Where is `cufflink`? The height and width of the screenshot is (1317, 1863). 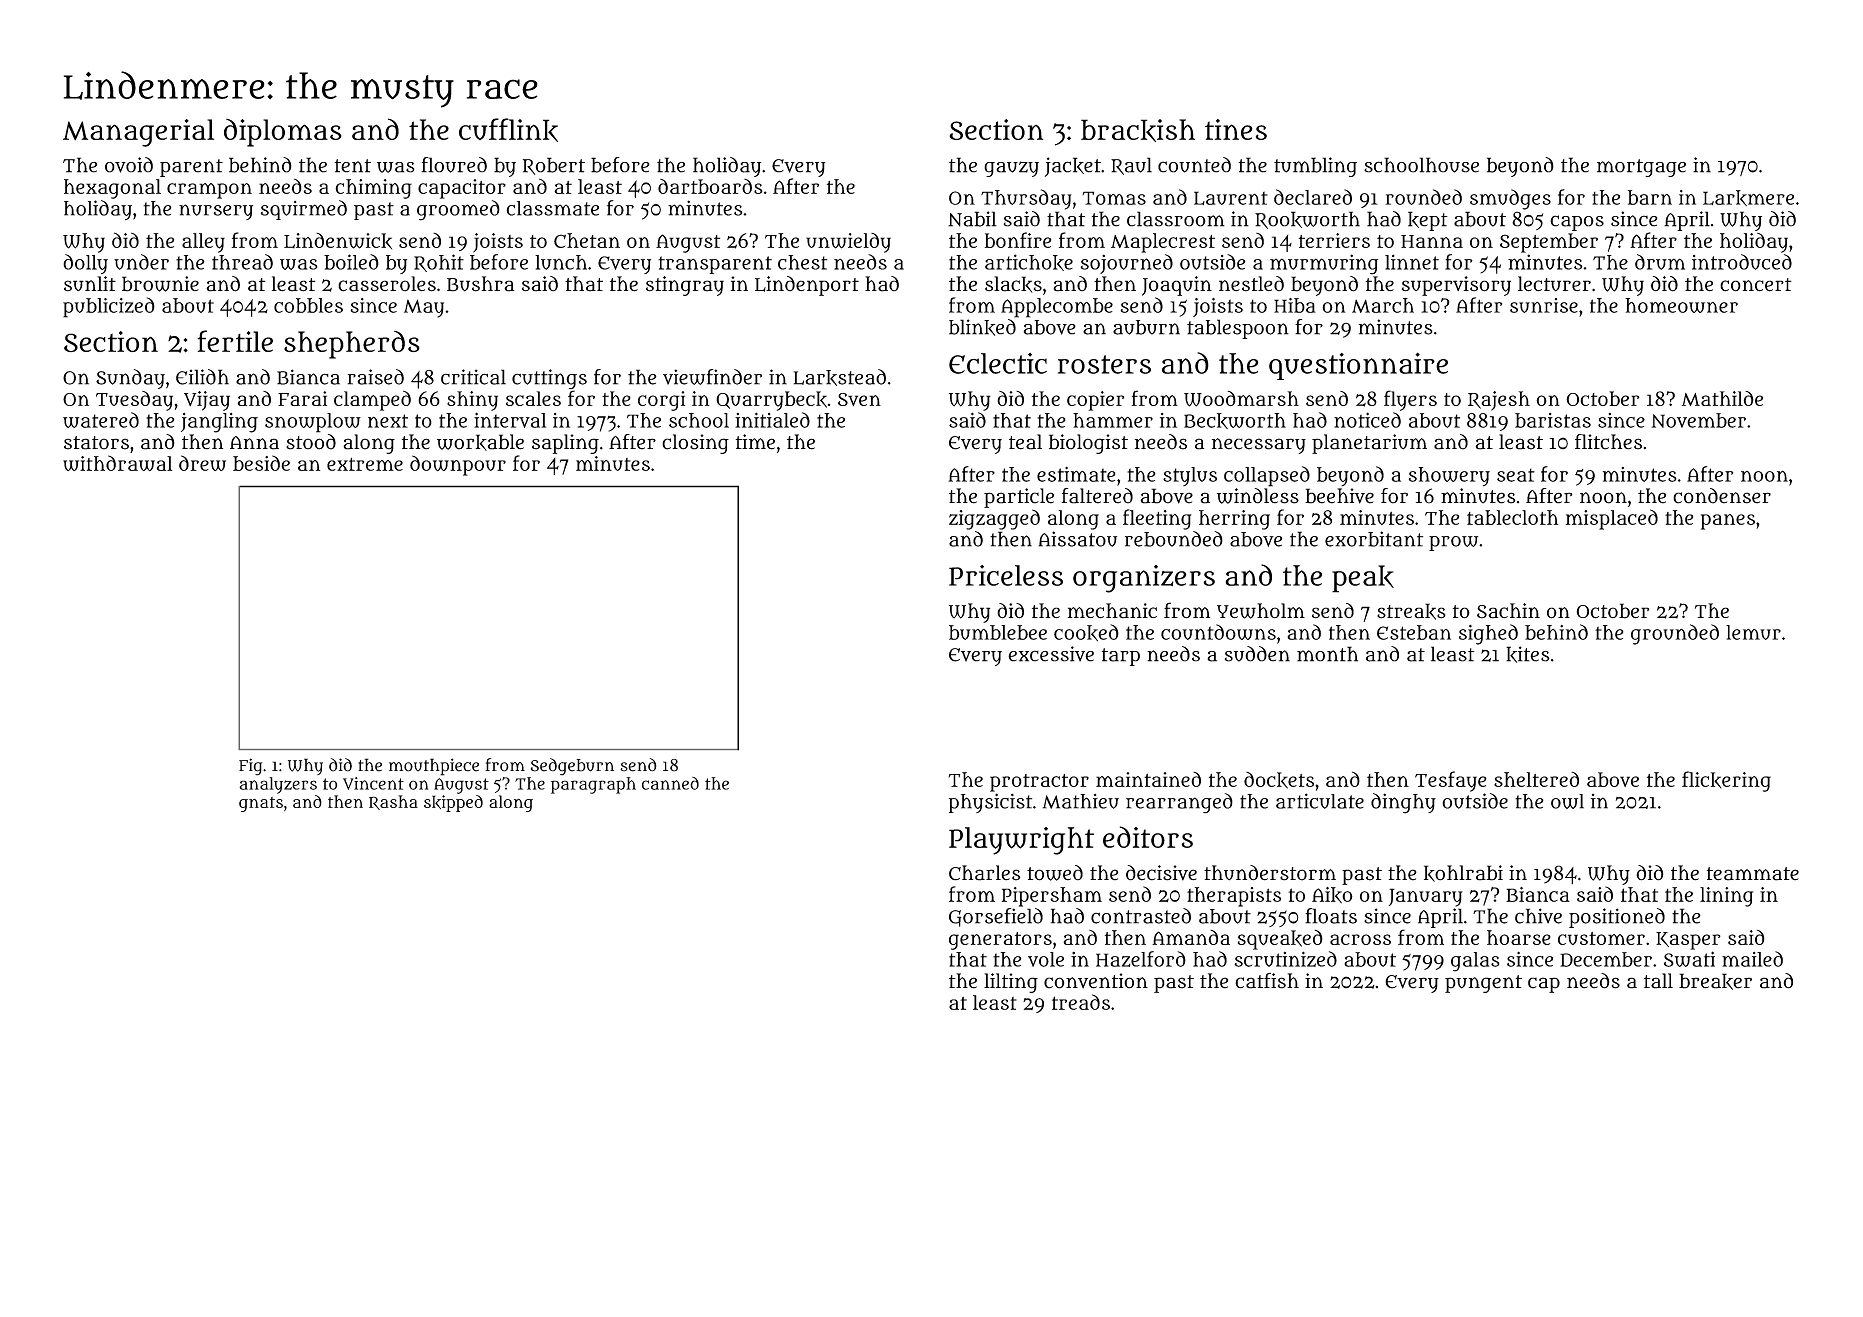
cufflink is located at coordinates (508, 130).
